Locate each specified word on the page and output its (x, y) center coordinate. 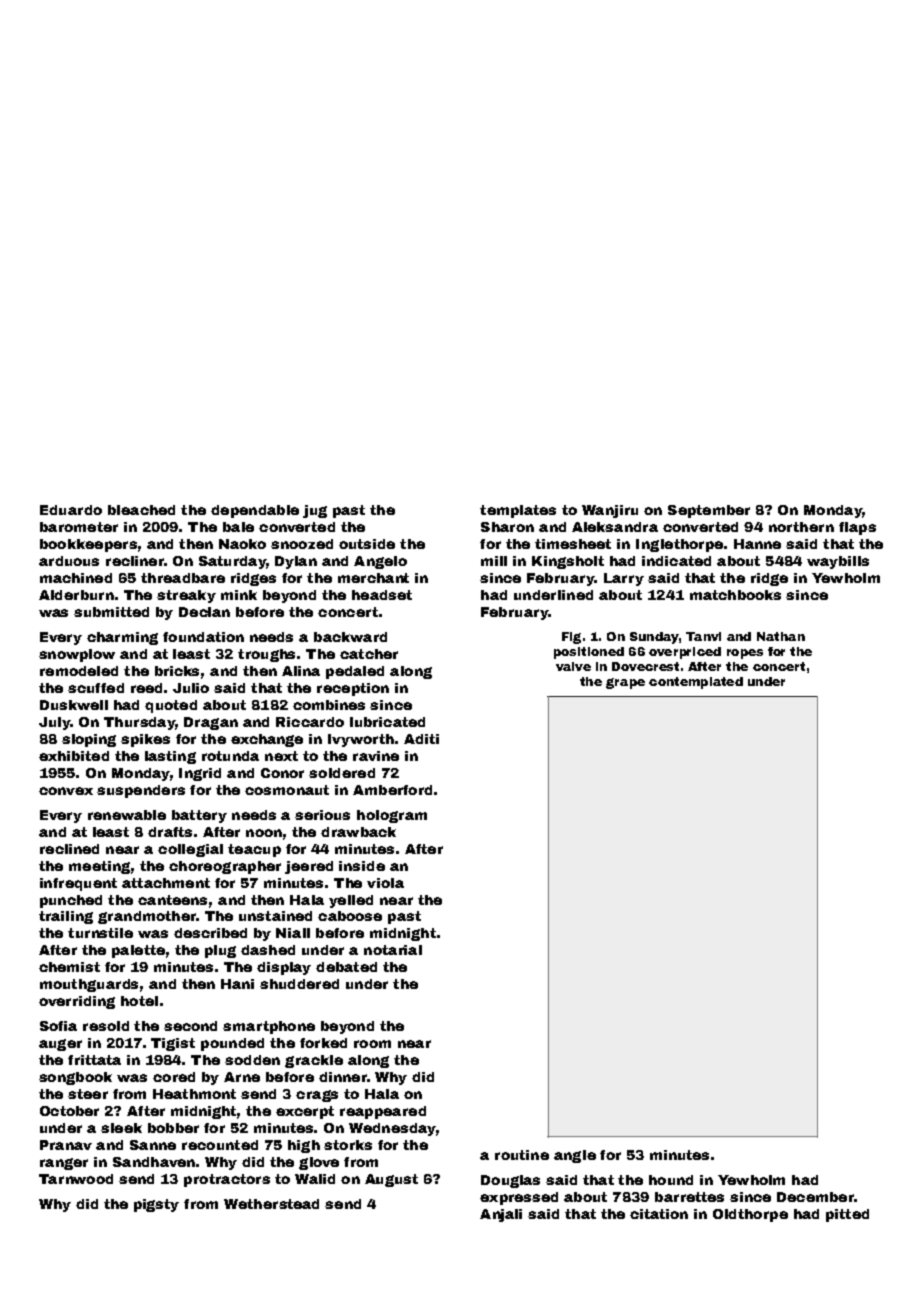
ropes (745, 654)
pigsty (156, 1205)
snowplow (77, 655)
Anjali (501, 1215)
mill (494, 561)
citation (659, 1214)
